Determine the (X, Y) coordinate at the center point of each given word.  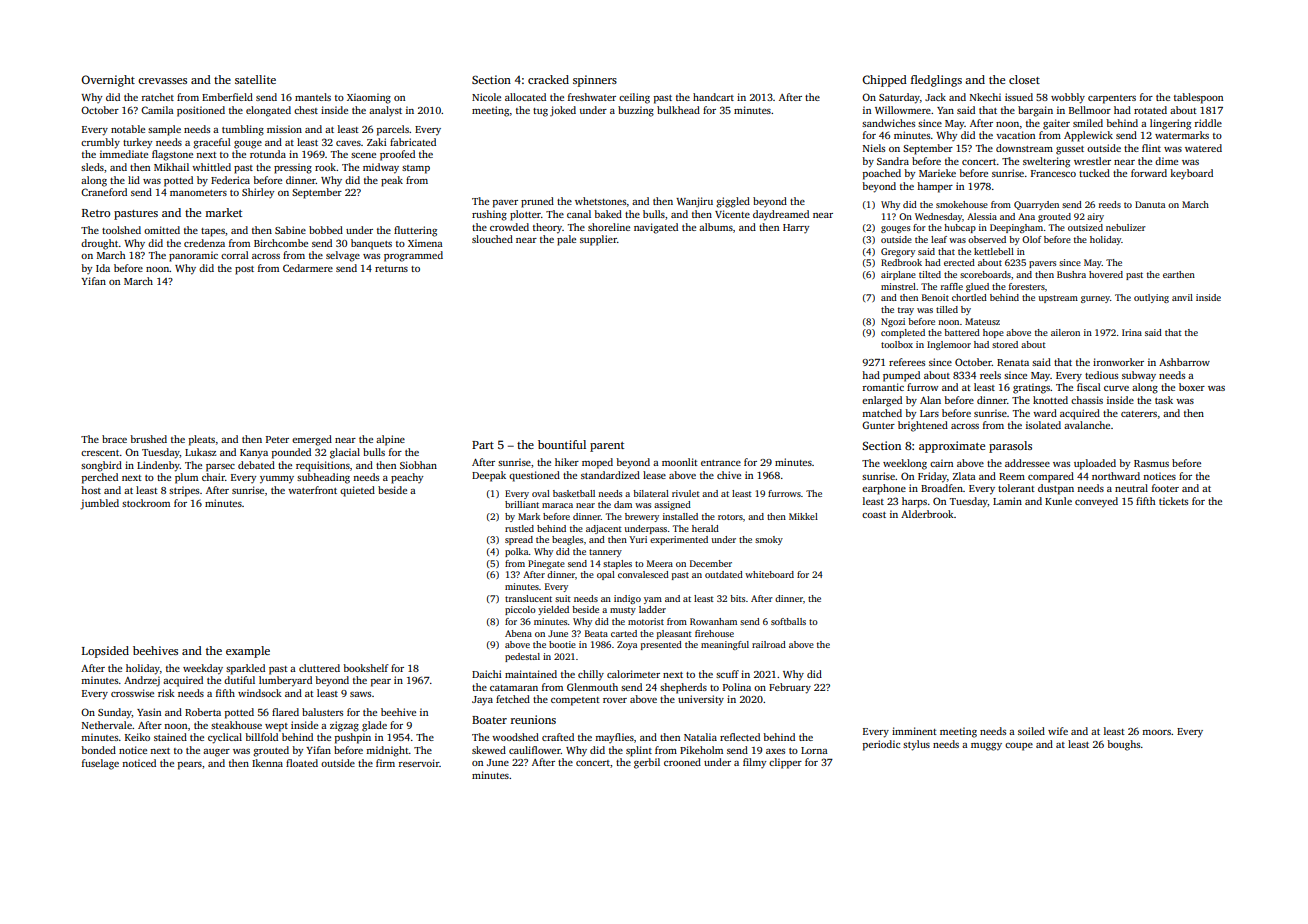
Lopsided (105, 652)
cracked (548, 79)
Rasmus (1151, 463)
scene (363, 155)
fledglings (936, 81)
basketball (574, 493)
